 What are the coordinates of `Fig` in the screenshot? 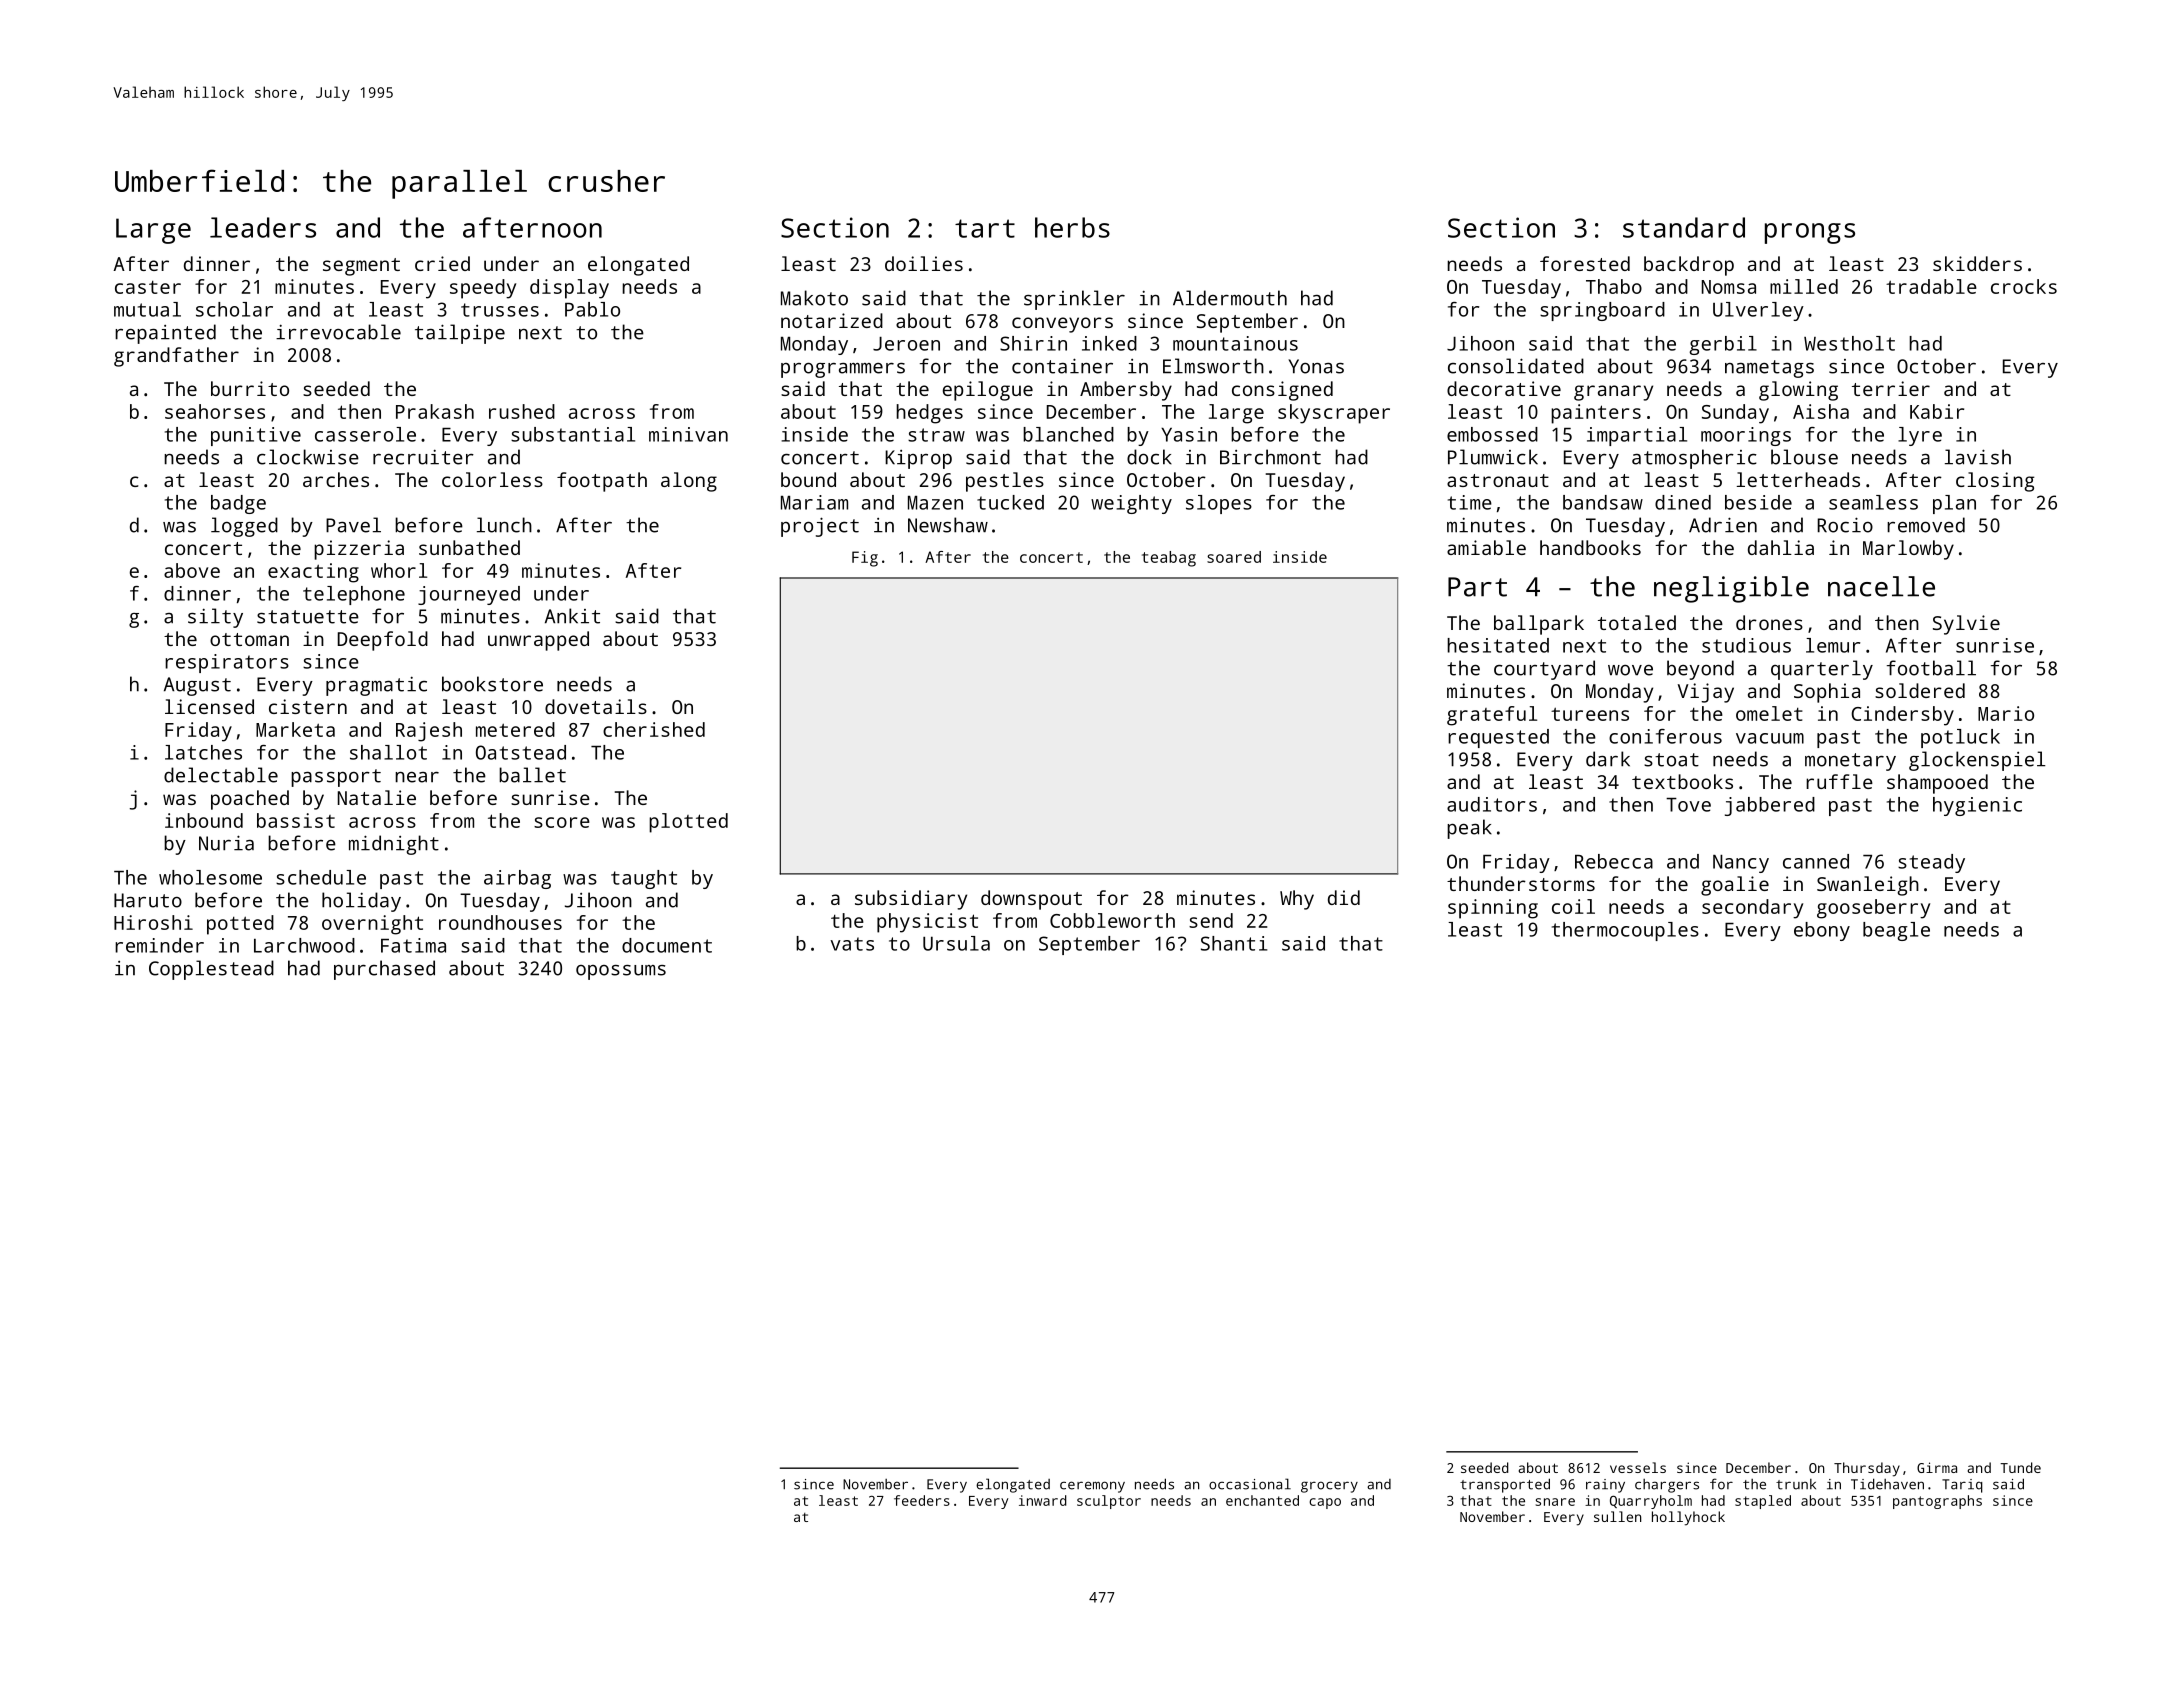 It's located at (865, 559).
